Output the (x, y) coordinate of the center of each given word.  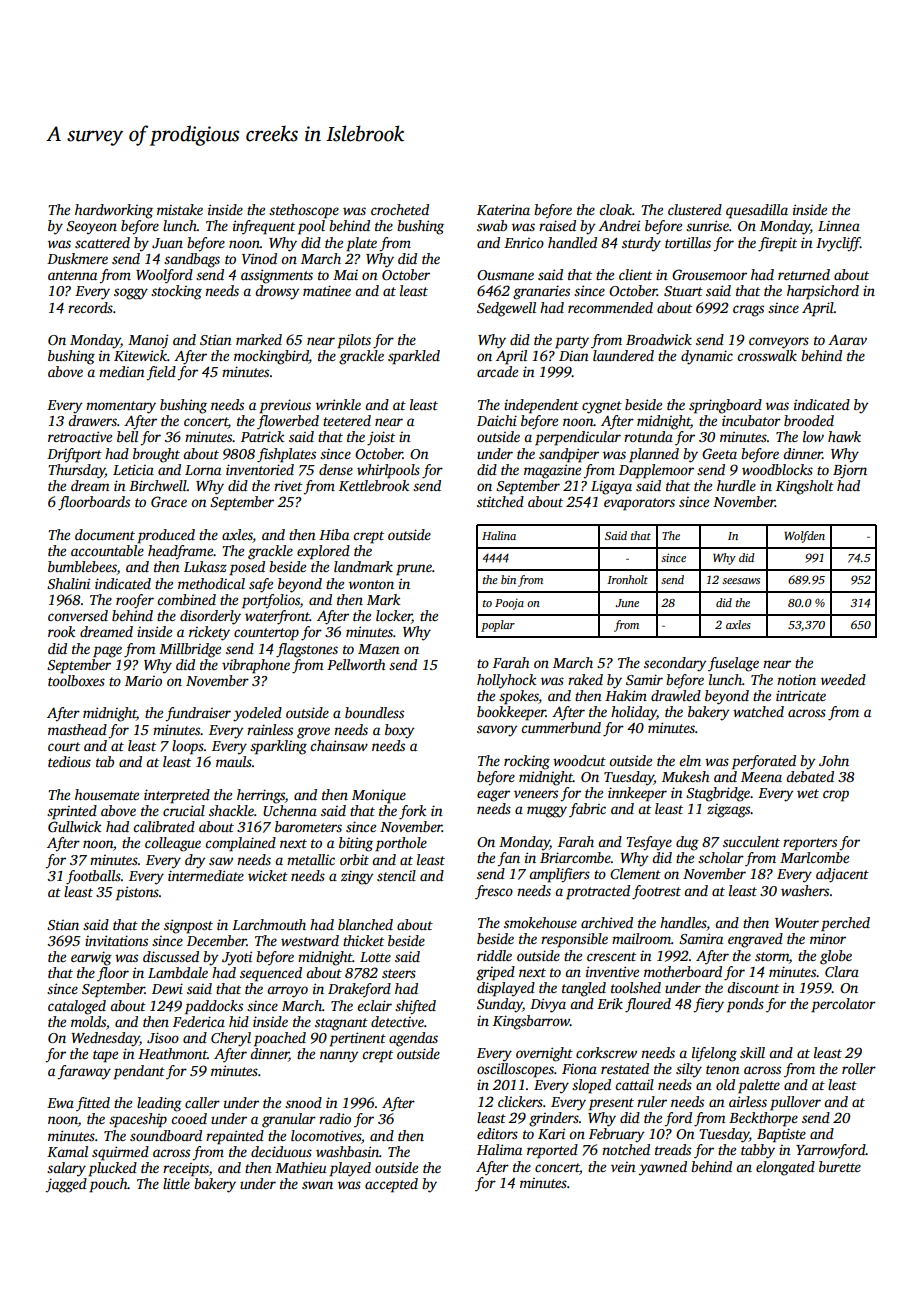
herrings (261, 796)
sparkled (414, 357)
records (90, 307)
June (627, 603)
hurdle (736, 485)
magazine (552, 471)
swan (317, 1185)
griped (495, 973)
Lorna (203, 470)
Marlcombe (814, 857)
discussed (171, 956)
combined (186, 599)
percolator (843, 1005)
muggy (547, 812)
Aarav (847, 339)
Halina (499, 535)
